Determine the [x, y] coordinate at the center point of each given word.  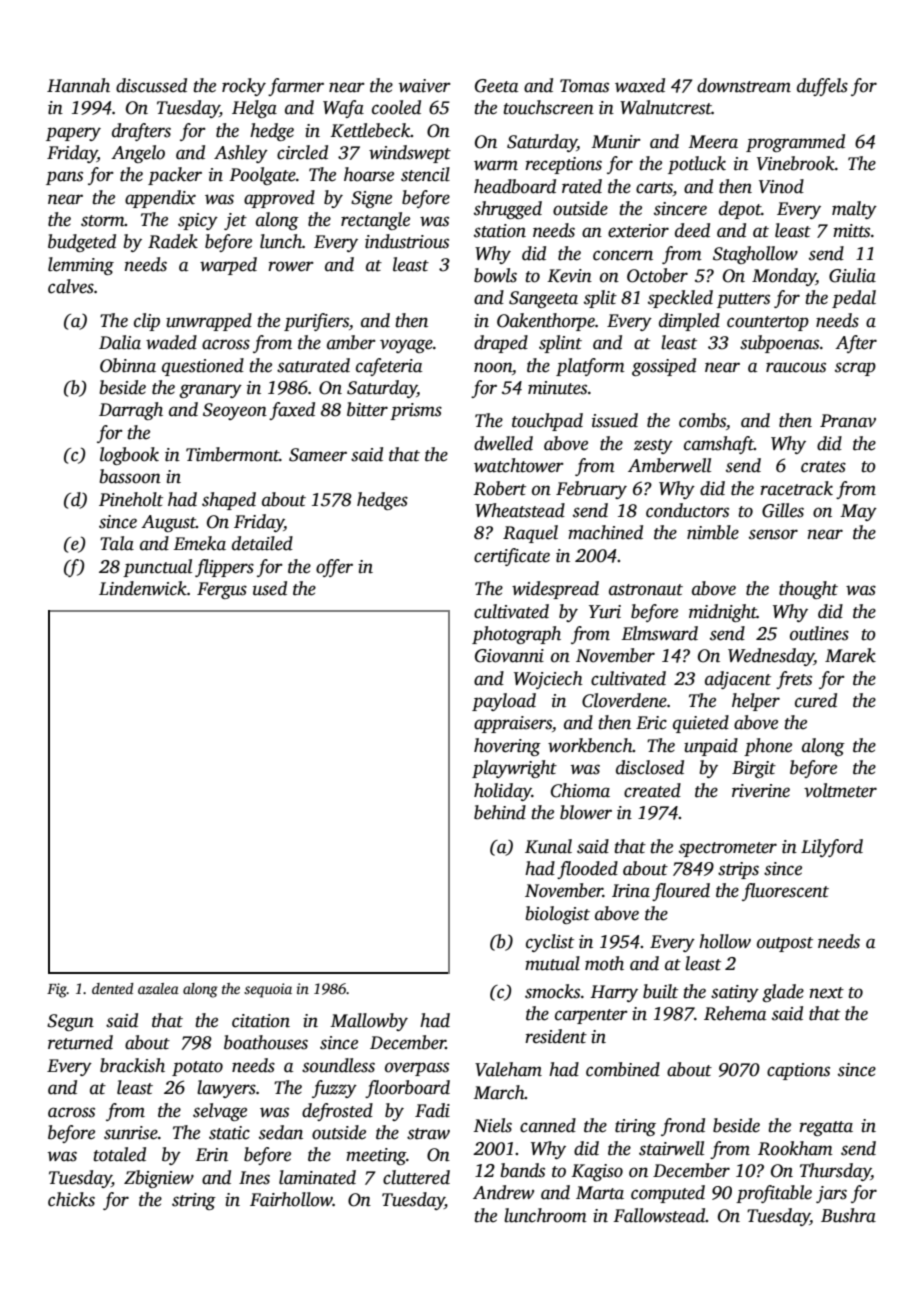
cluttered [416, 1177]
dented [113, 988]
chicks [71, 1199]
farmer [296, 87]
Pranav [848, 421]
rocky [244, 87]
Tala [117, 543]
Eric [651, 723]
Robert [499, 488]
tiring [635, 1127]
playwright [514, 769]
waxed [640, 85]
